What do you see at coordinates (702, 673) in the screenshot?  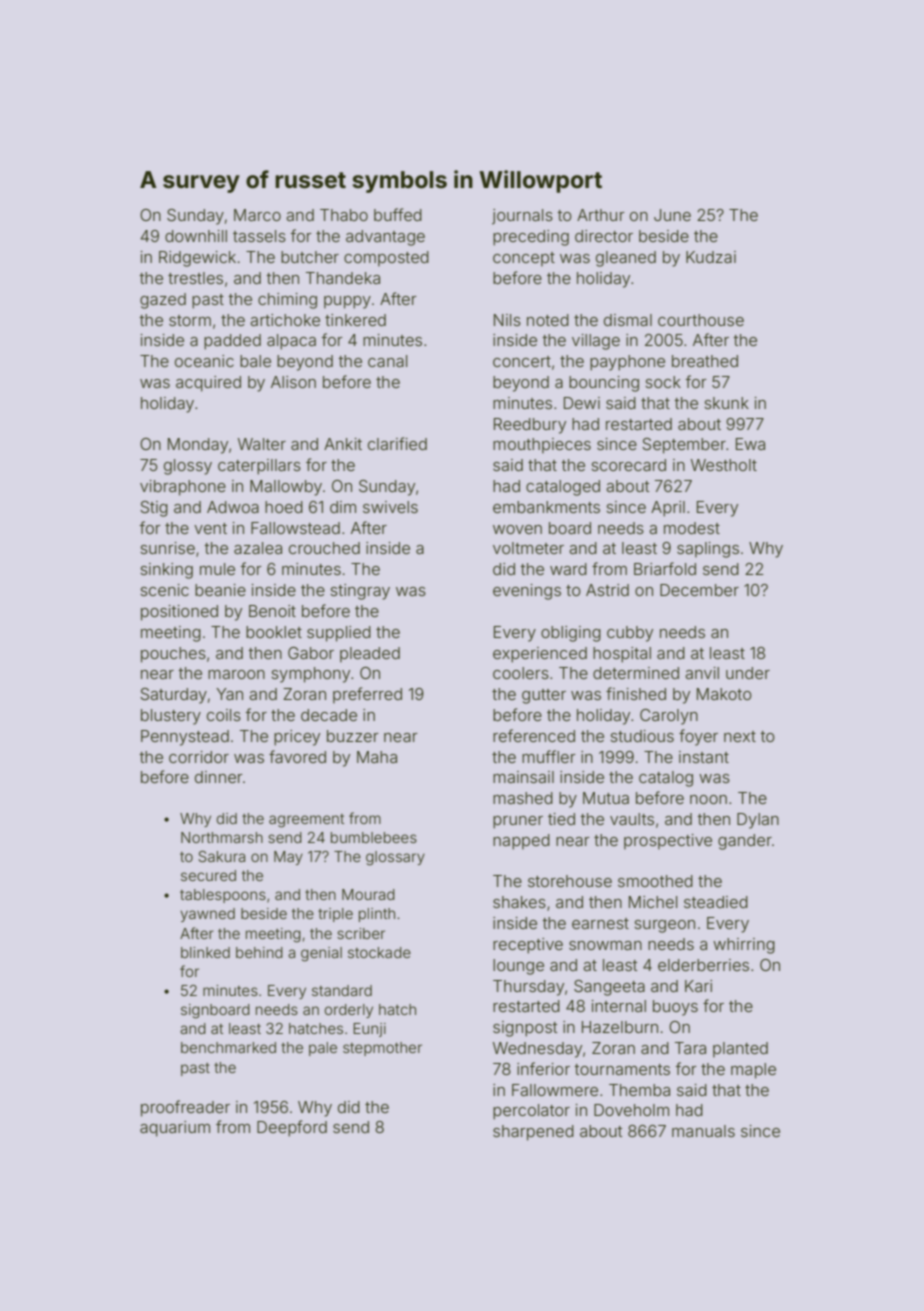 I see `anvil` at bounding box center [702, 673].
